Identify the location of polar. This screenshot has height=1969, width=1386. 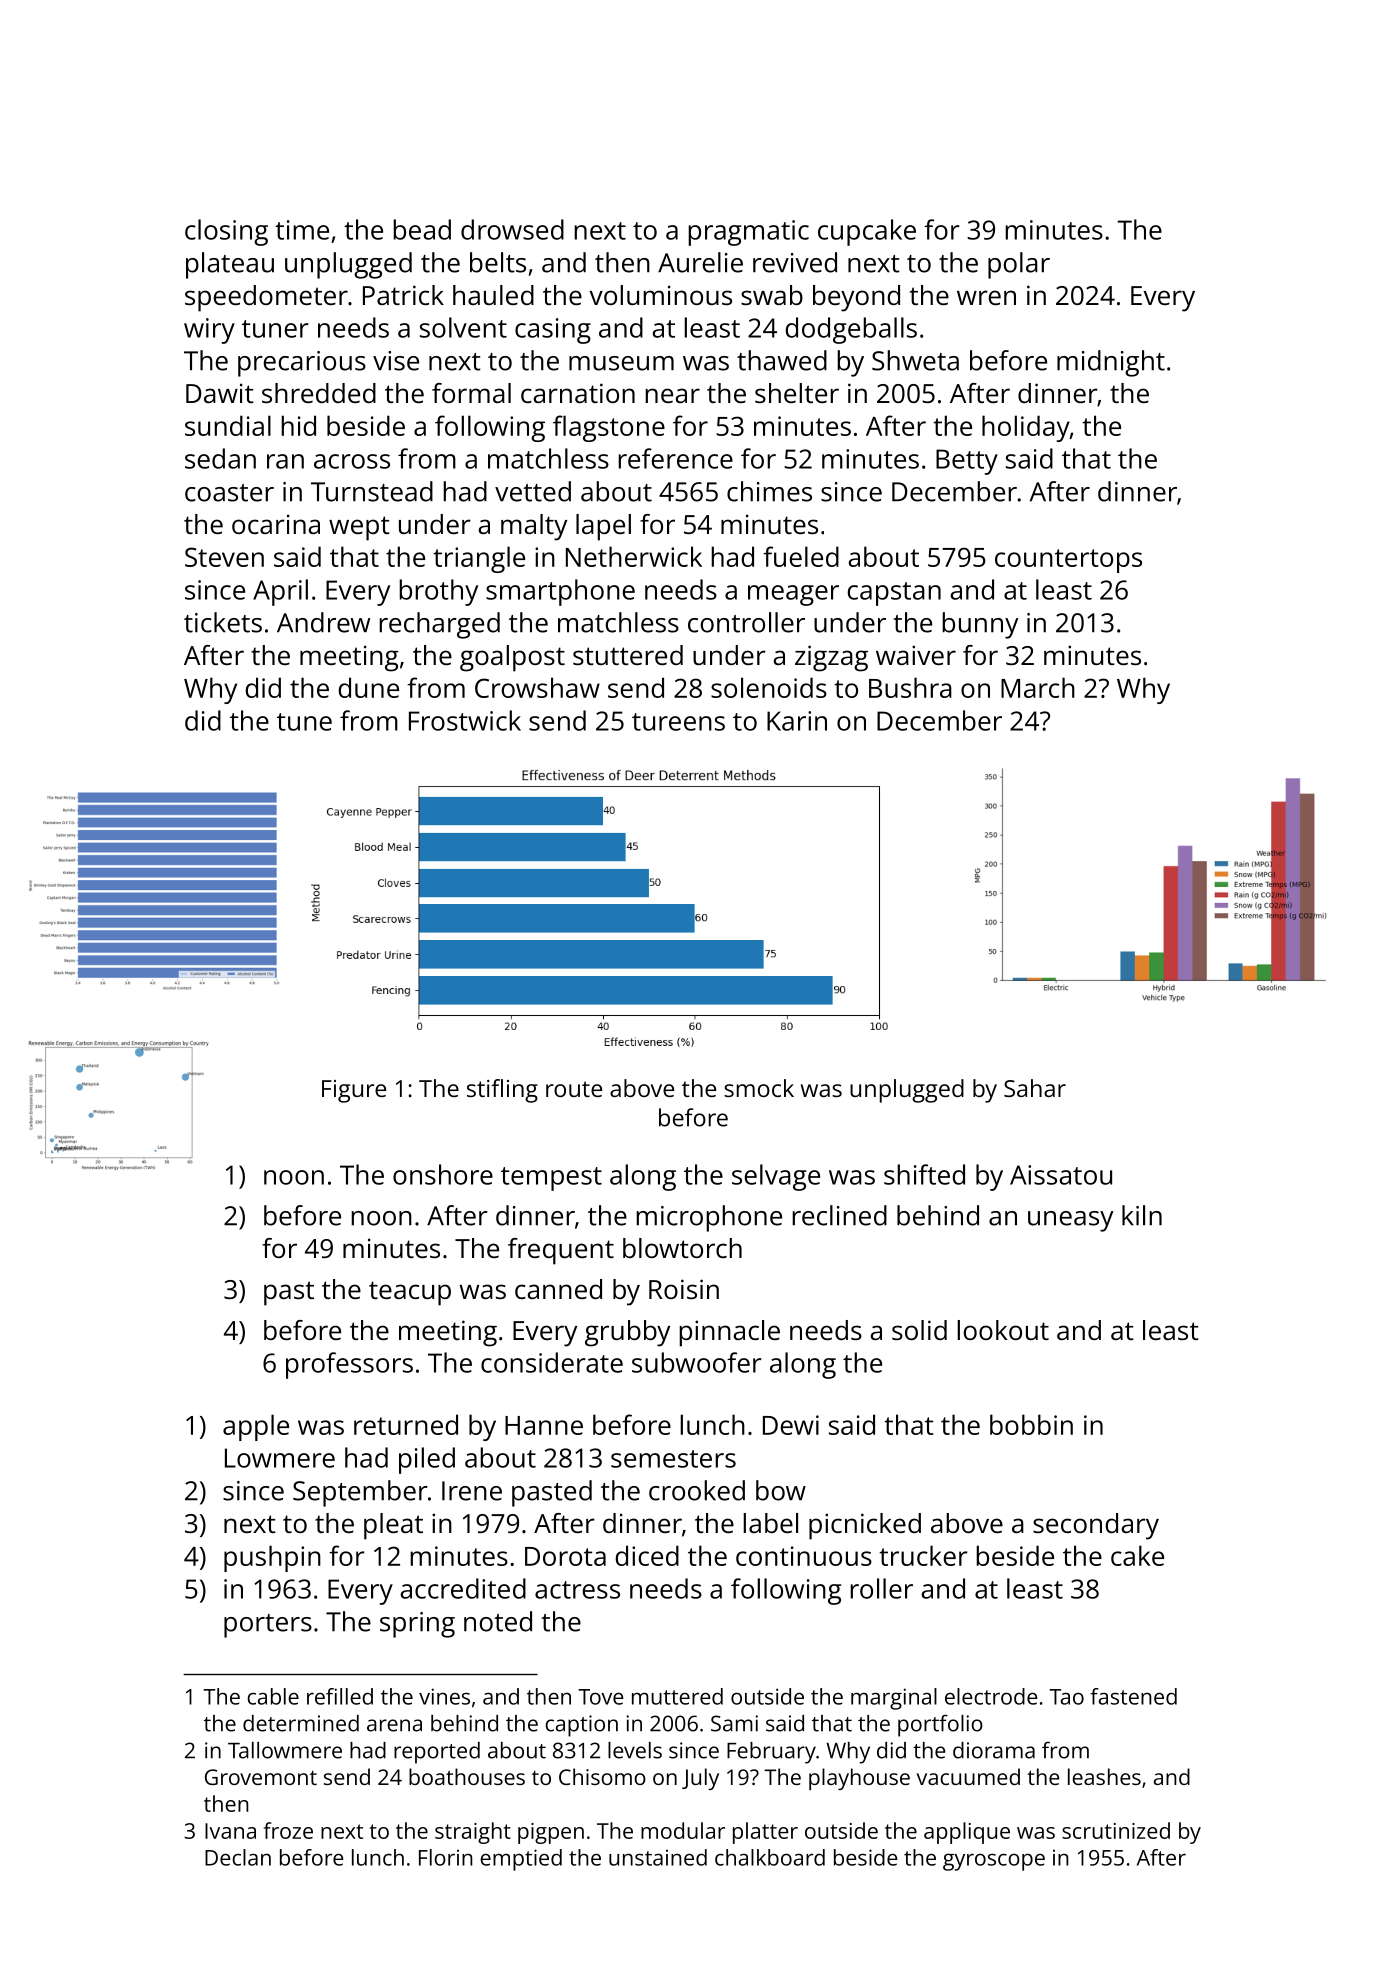
(1019, 265).
